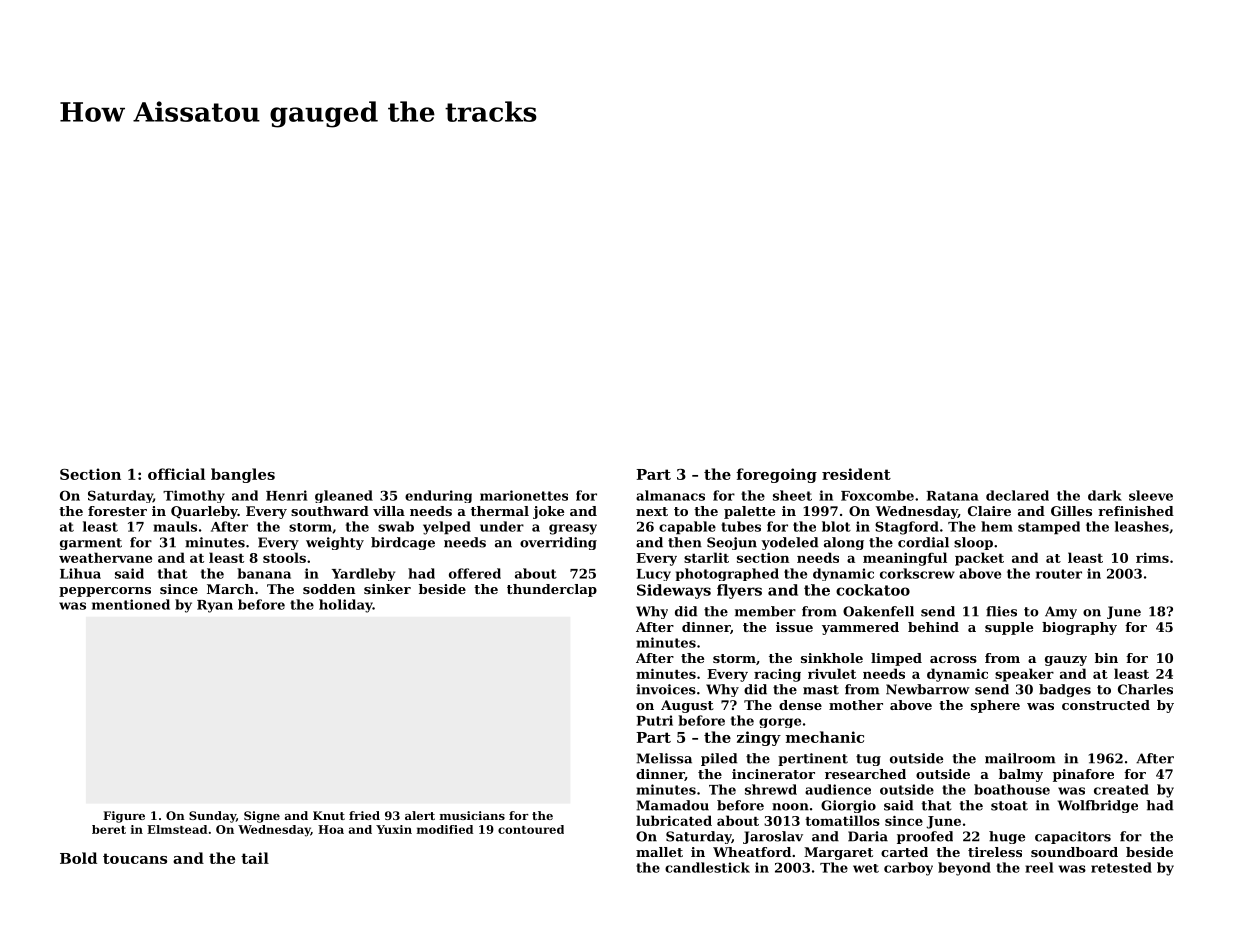 The image size is (1233, 952). What do you see at coordinates (842, 820) in the screenshot?
I see `tomatillos` at bounding box center [842, 820].
